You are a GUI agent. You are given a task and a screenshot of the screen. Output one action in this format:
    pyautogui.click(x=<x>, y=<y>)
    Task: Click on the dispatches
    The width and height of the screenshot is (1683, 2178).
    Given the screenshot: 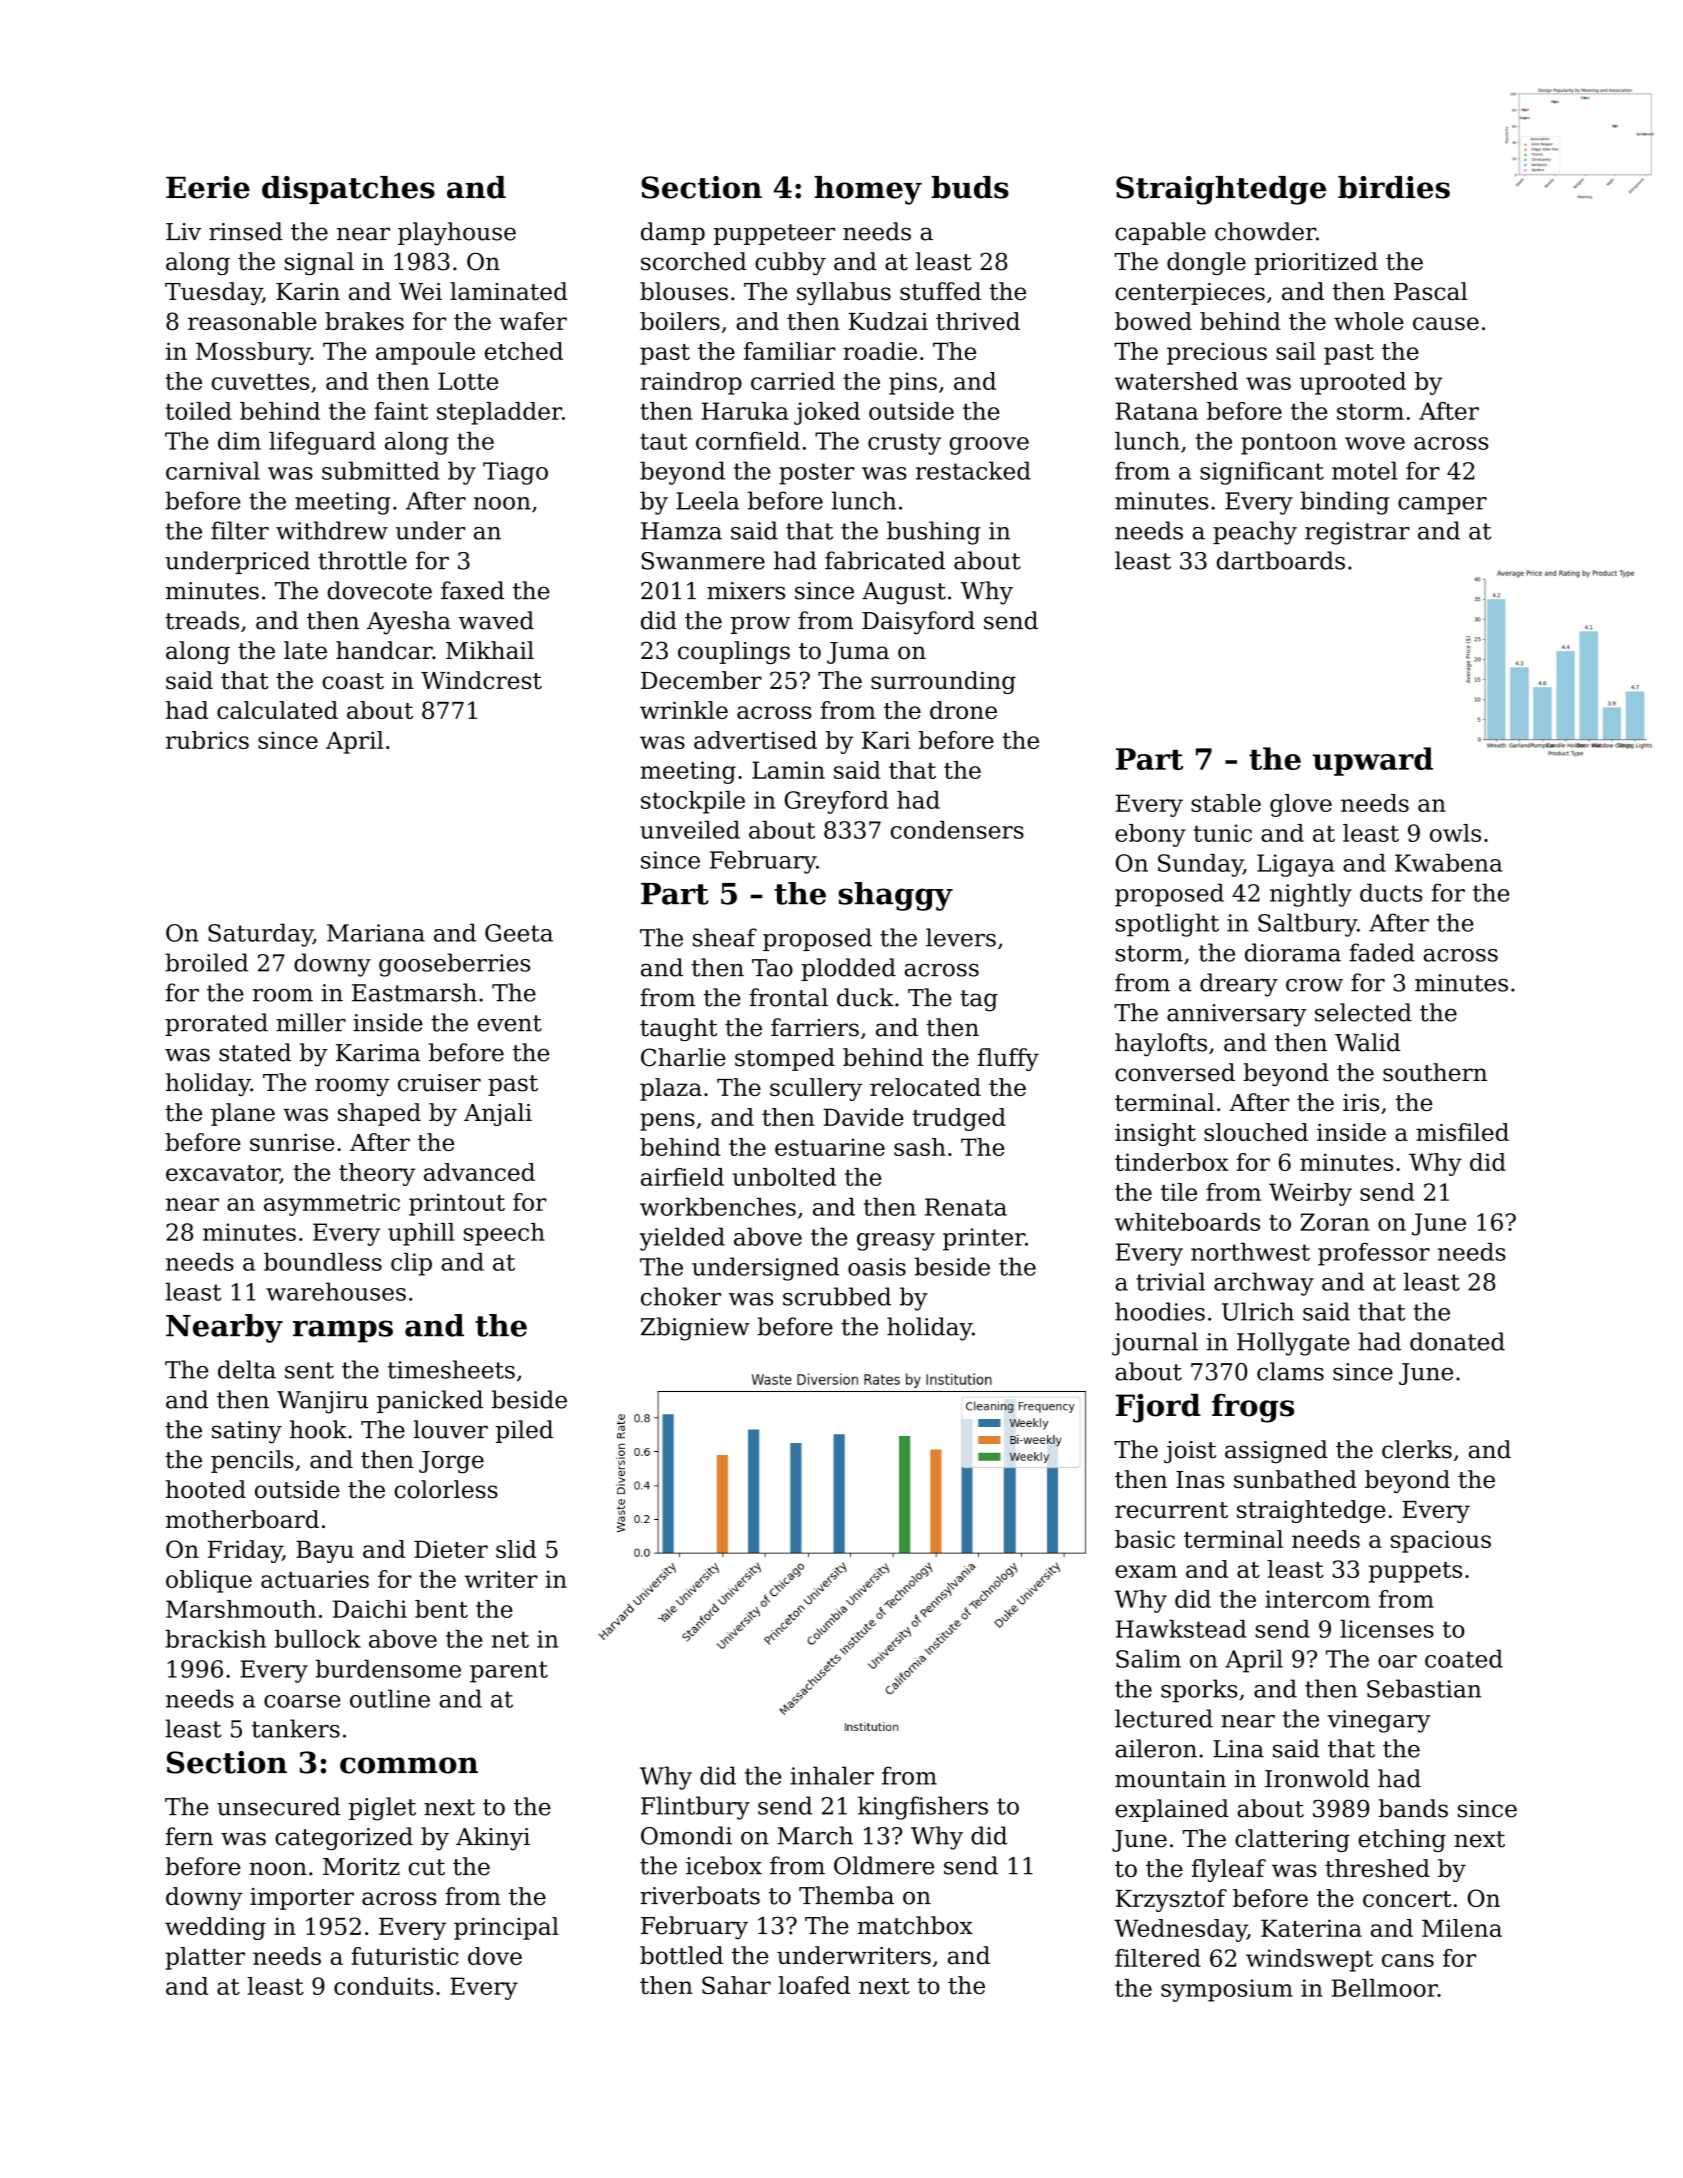 What is the action you would take?
    pyautogui.click(x=348, y=190)
